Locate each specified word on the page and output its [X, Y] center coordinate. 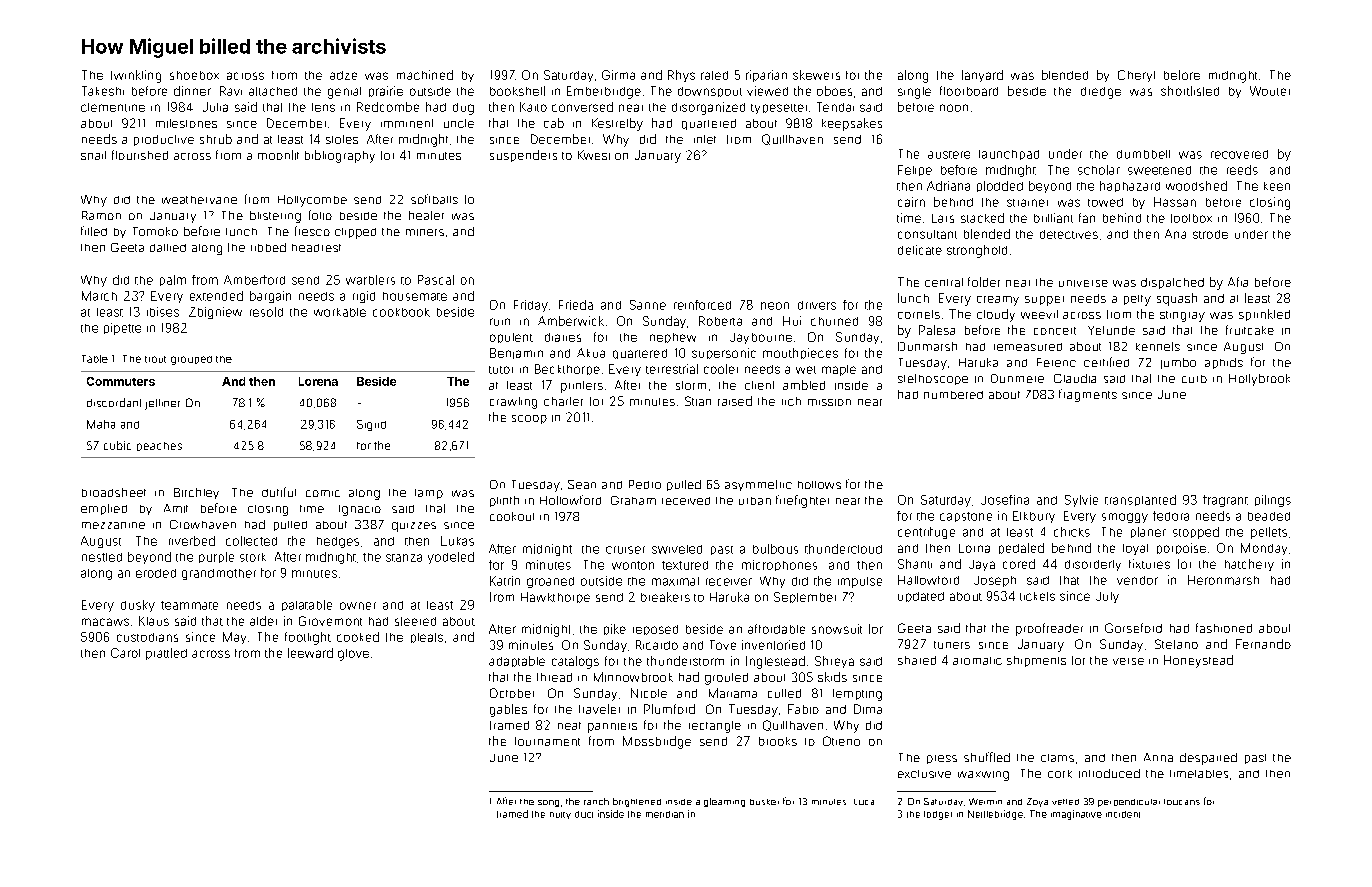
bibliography [340, 156]
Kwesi [594, 155]
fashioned [1224, 628]
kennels [1158, 346]
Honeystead [1198, 661]
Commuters [121, 381]
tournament [547, 741]
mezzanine [113, 525]
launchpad [1009, 155]
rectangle [715, 727]
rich [791, 401]
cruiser [625, 550]
